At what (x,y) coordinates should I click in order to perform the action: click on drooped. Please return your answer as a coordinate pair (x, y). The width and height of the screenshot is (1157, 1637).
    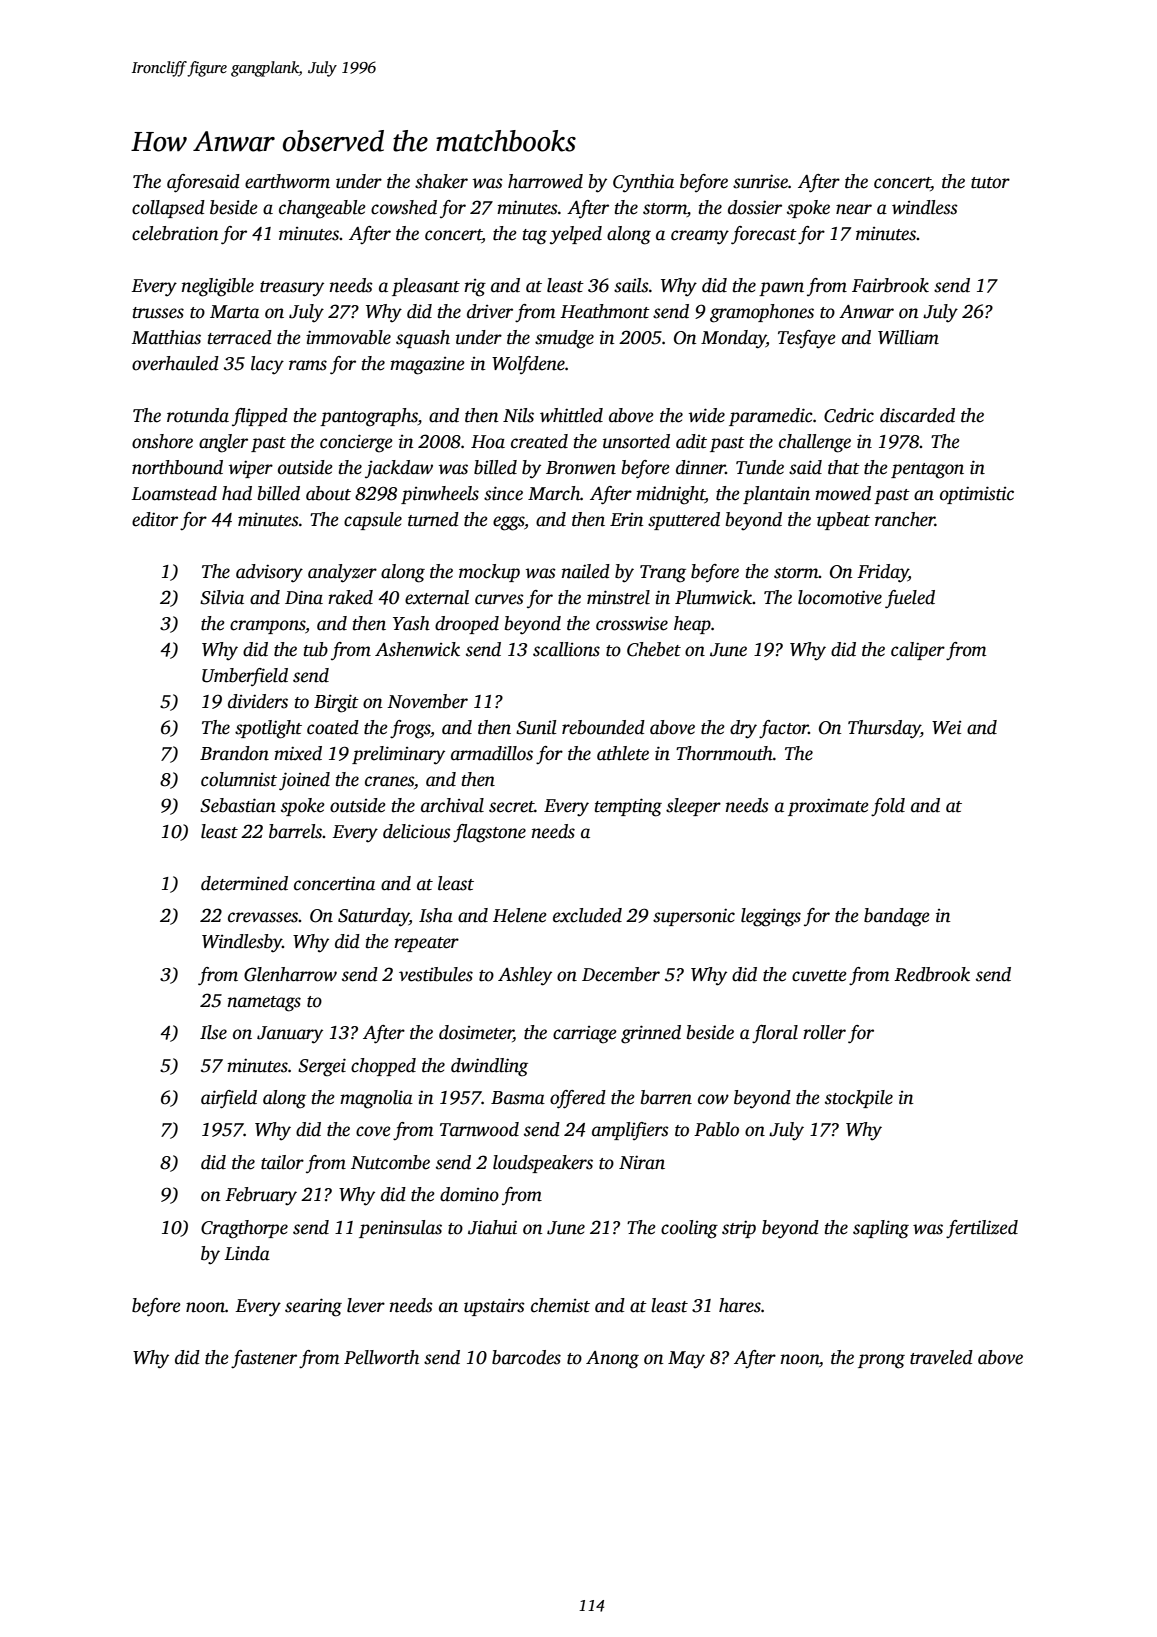
    Looking at the image, I should click on (467, 625).
